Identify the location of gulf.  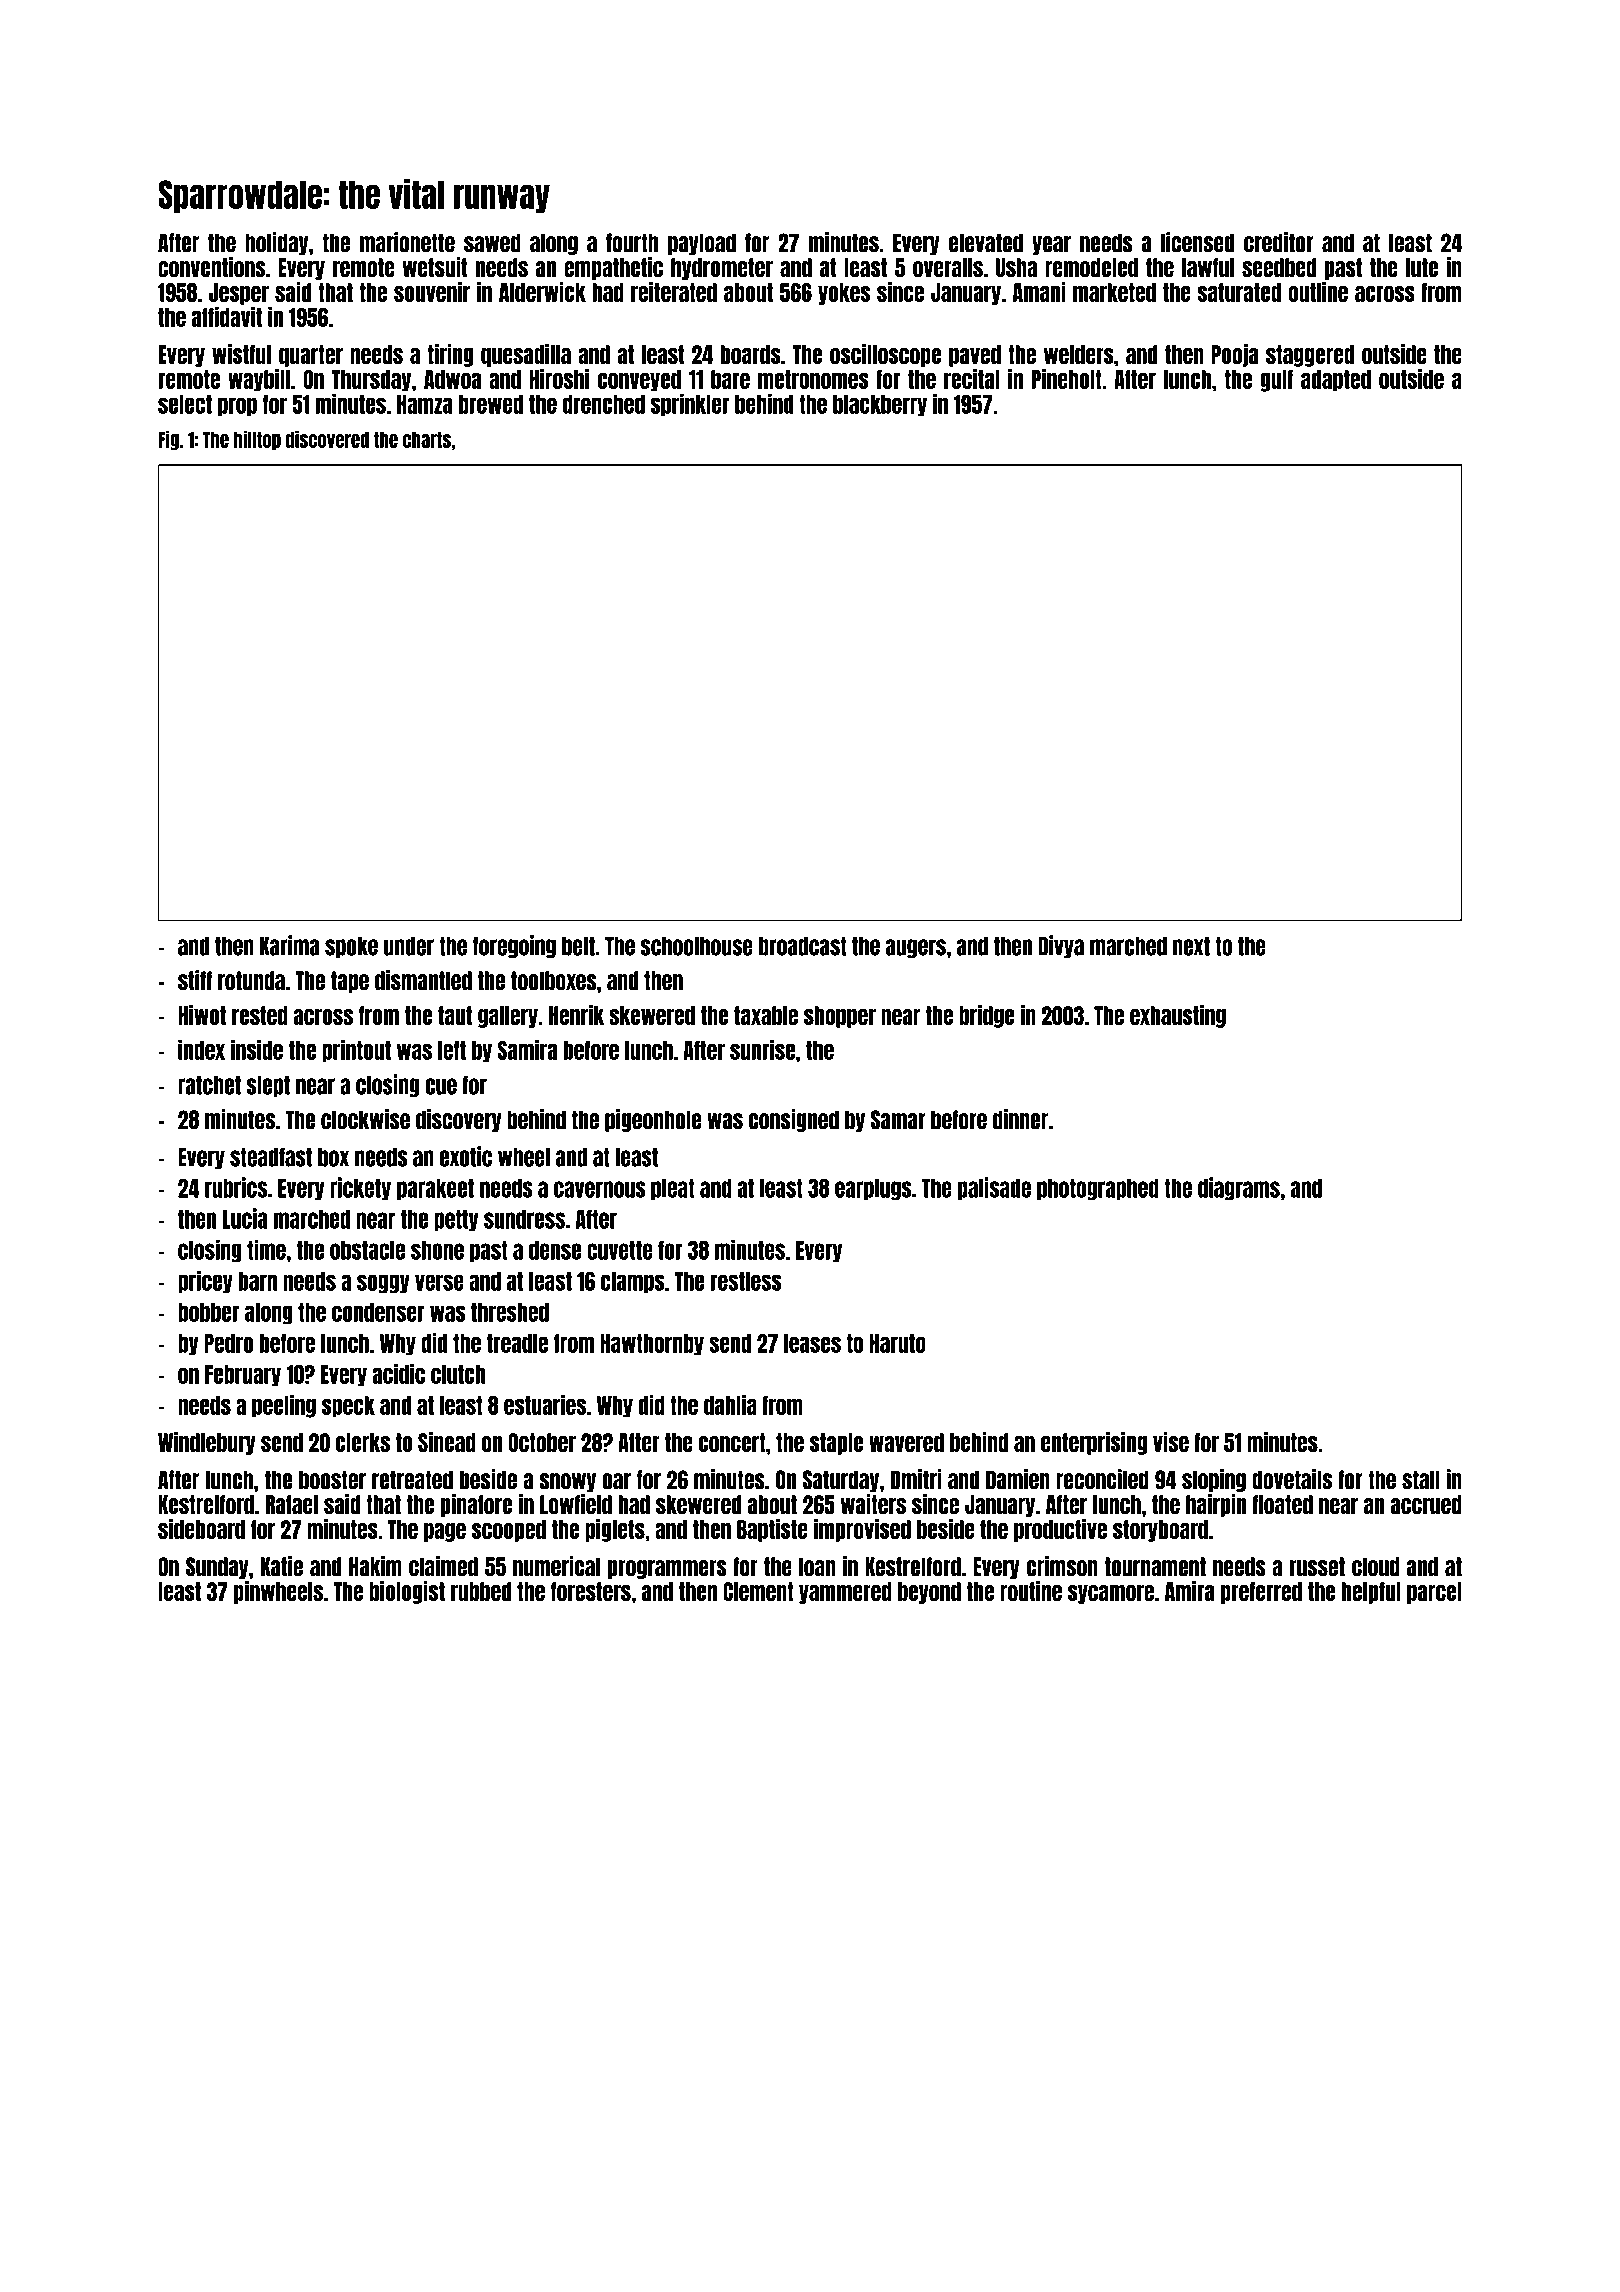
(1276, 381).
